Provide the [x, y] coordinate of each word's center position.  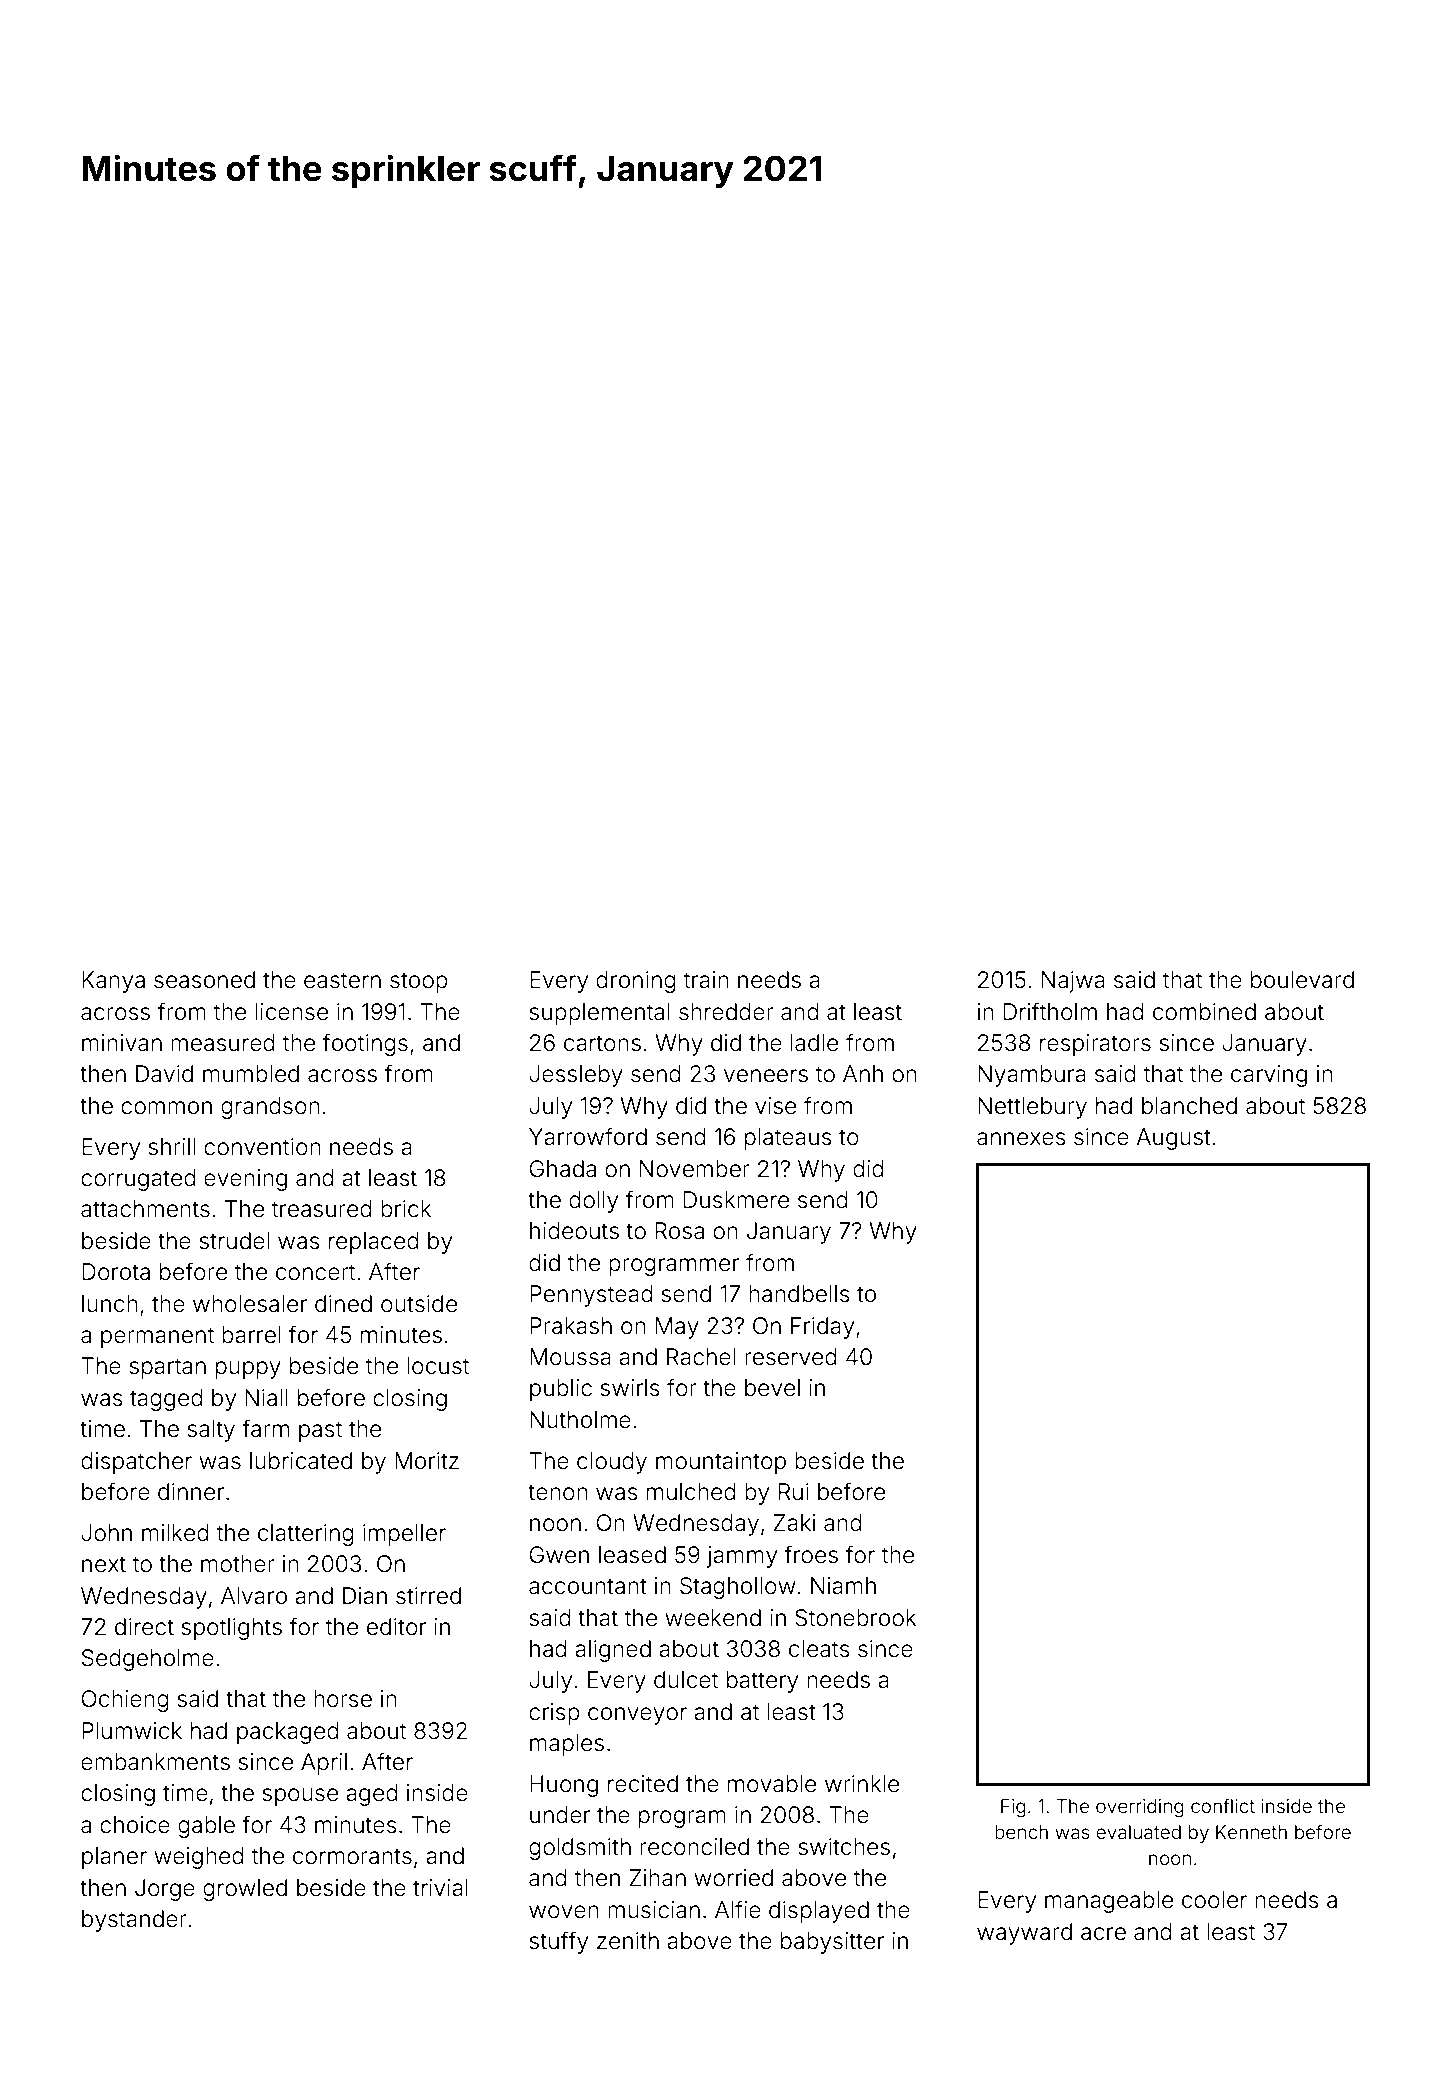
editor [396, 1627]
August [1173, 1139]
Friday [822, 1328]
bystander [134, 1921]
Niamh [843, 1586]
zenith [628, 1941]
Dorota [116, 1272]
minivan [122, 1043]
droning [636, 982]
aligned [613, 1651]
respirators [1095, 1045]
